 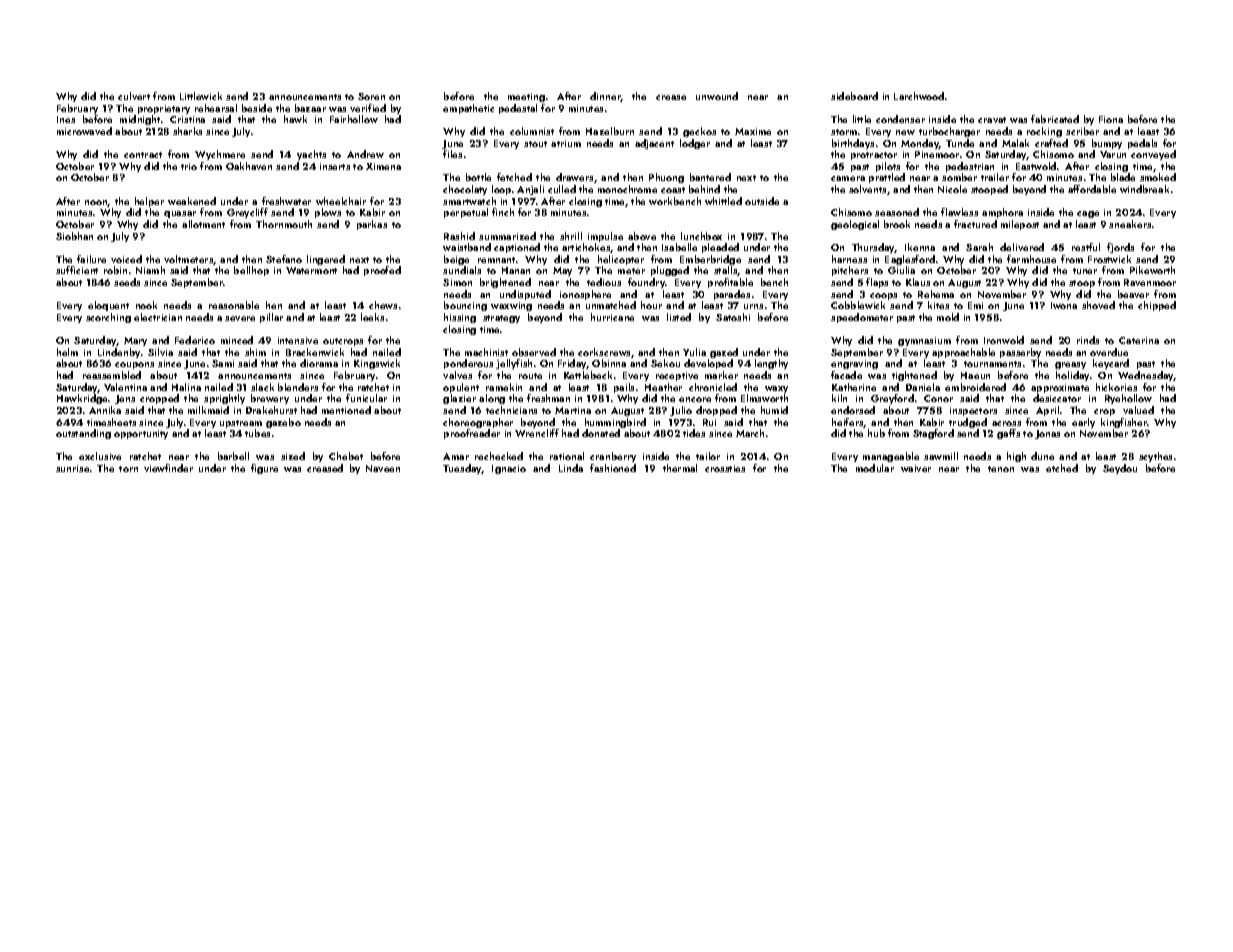 I want to click on lingered, so click(x=326, y=260).
